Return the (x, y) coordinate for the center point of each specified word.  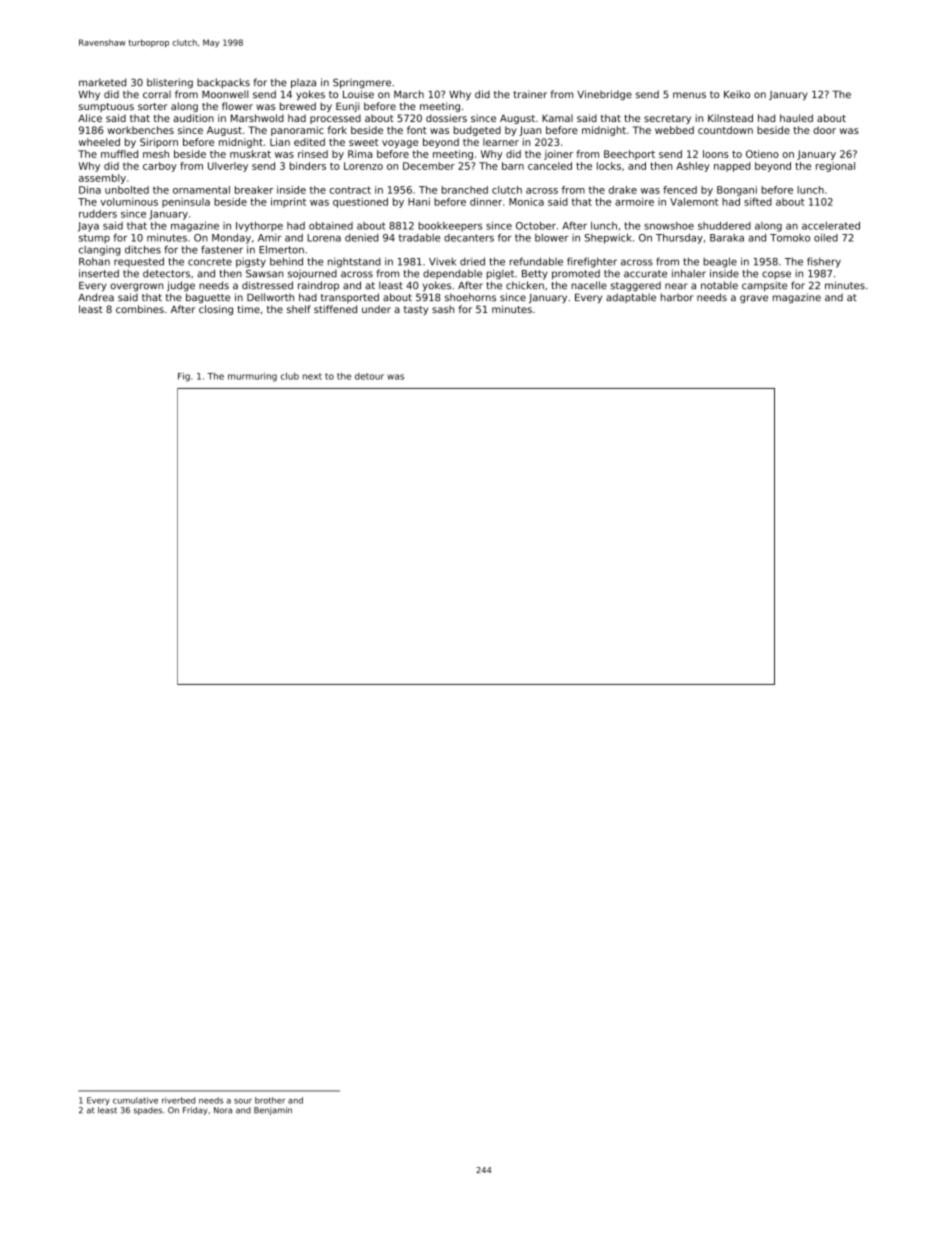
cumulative (135, 1100)
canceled (550, 166)
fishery (824, 262)
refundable (536, 261)
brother (270, 1100)
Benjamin (273, 1111)
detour (369, 376)
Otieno (762, 154)
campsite (764, 286)
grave (754, 299)
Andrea (96, 297)
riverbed (178, 1100)
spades (148, 1111)
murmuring (252, 377)
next (312, 376)
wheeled (99, 142)
